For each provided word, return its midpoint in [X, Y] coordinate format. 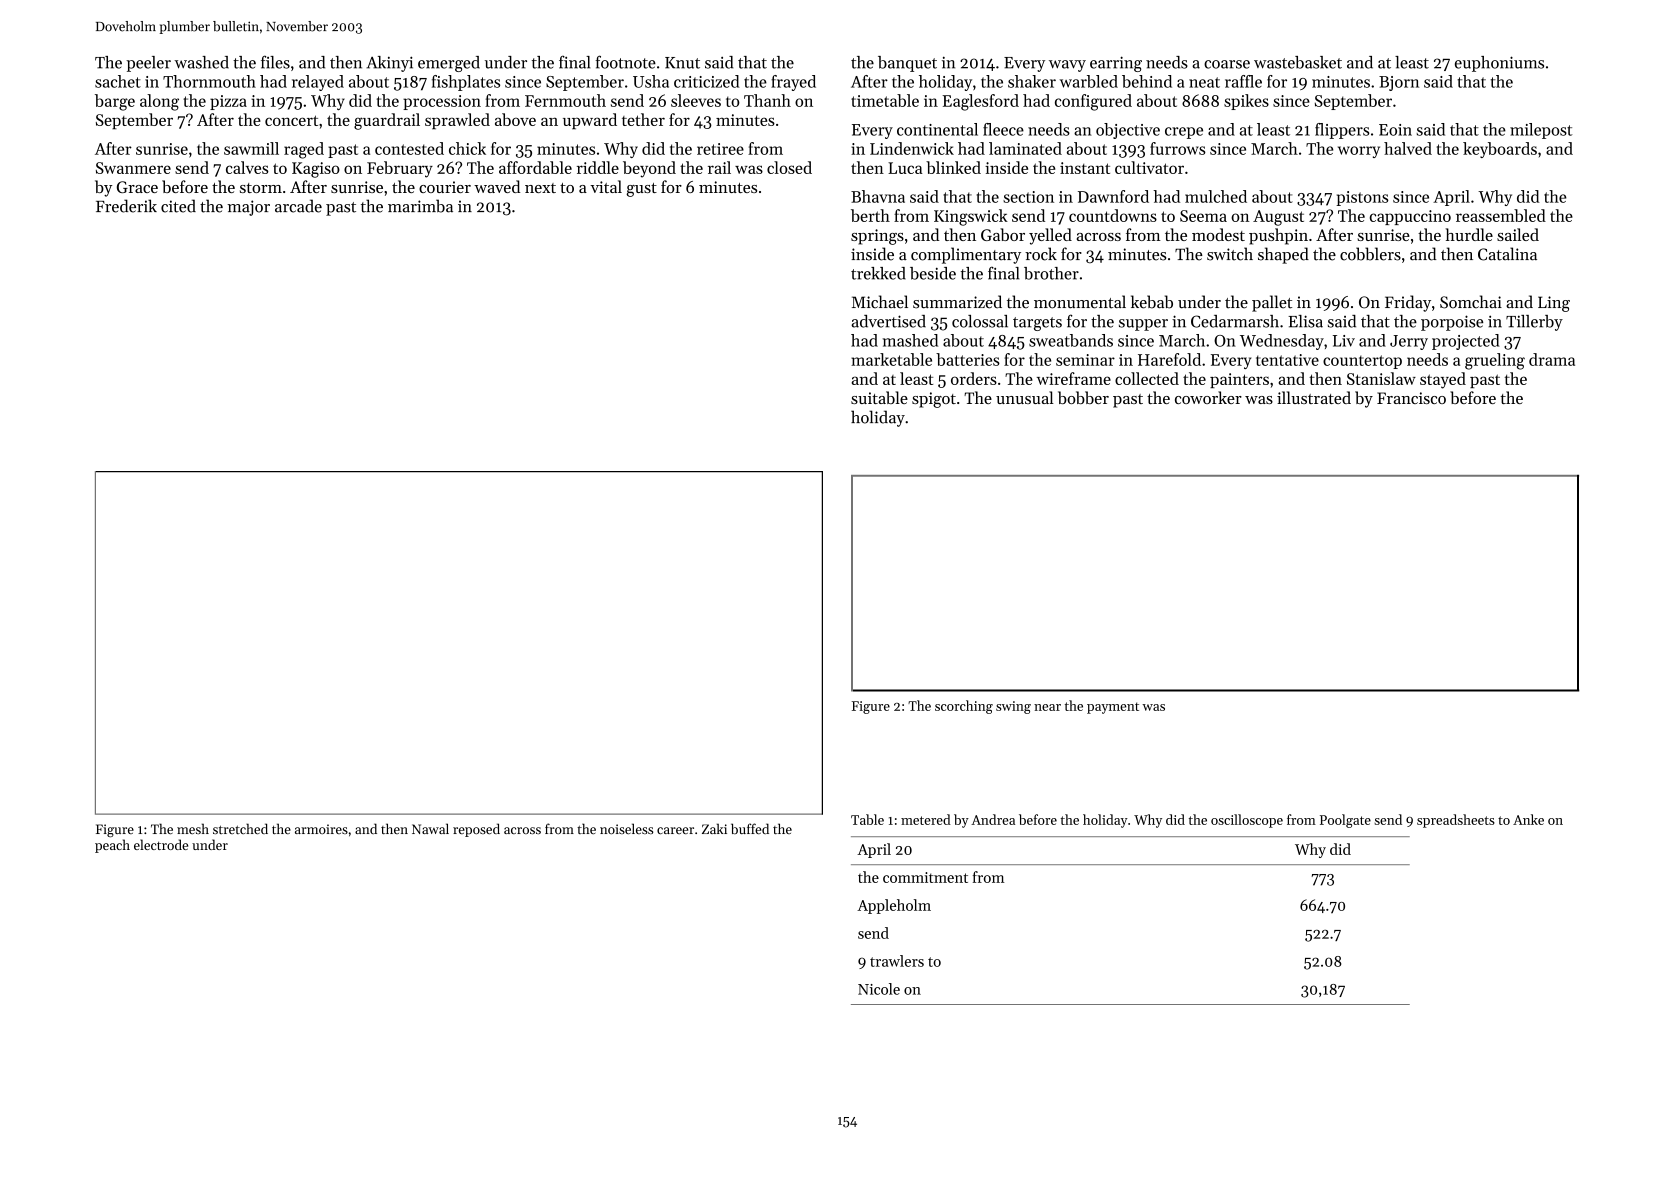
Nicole [879, 989]
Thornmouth [209, 81]
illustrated [1314, 397]
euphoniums [1499, 64]
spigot [934, 400]
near [1047, 707]
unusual [1025, 397]
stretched [240, 828]
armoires [321, 829]
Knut [682, 63]
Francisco [1411, 398]
